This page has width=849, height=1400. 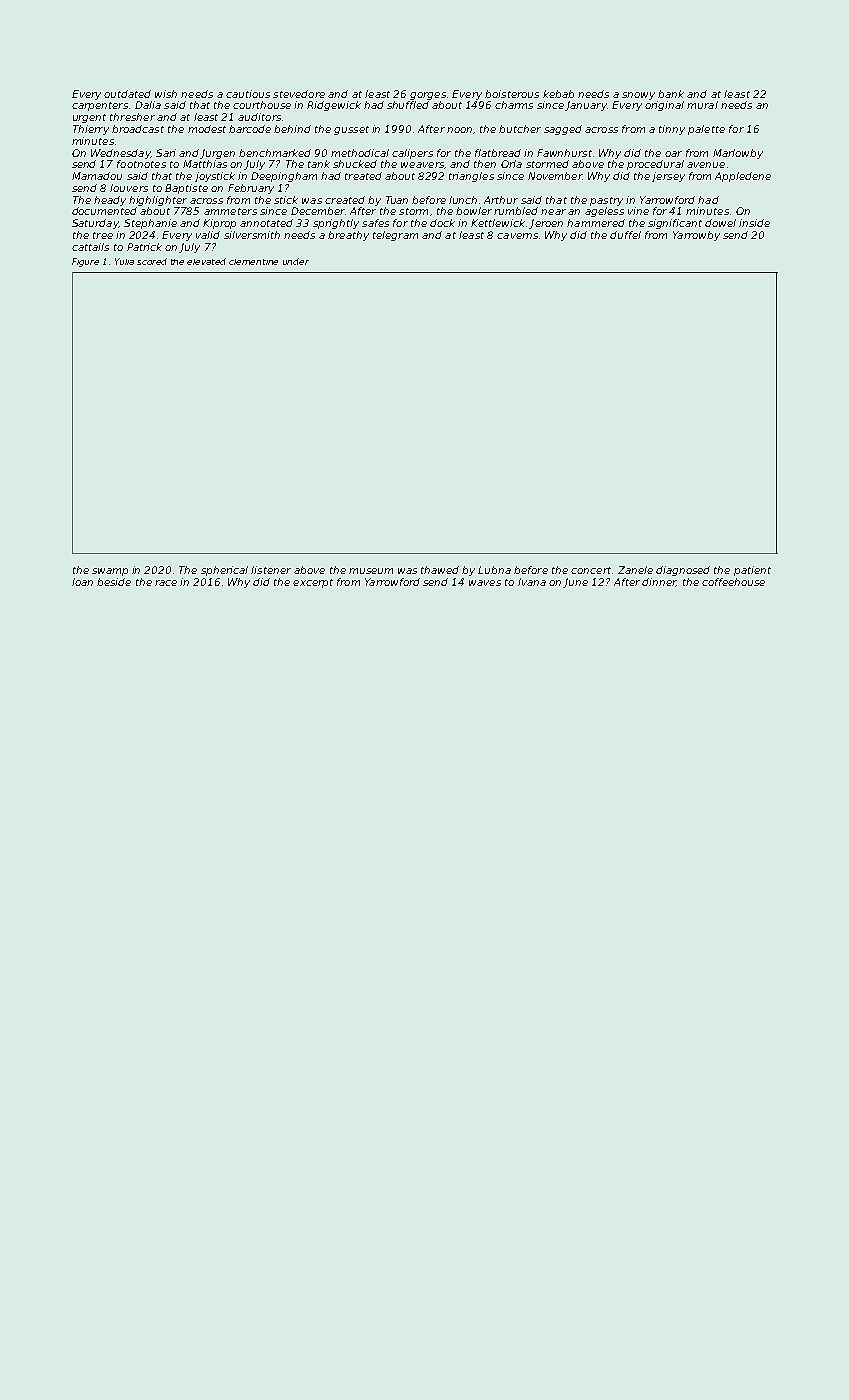 I want to click on triangles, so click(x=471, y=177).
